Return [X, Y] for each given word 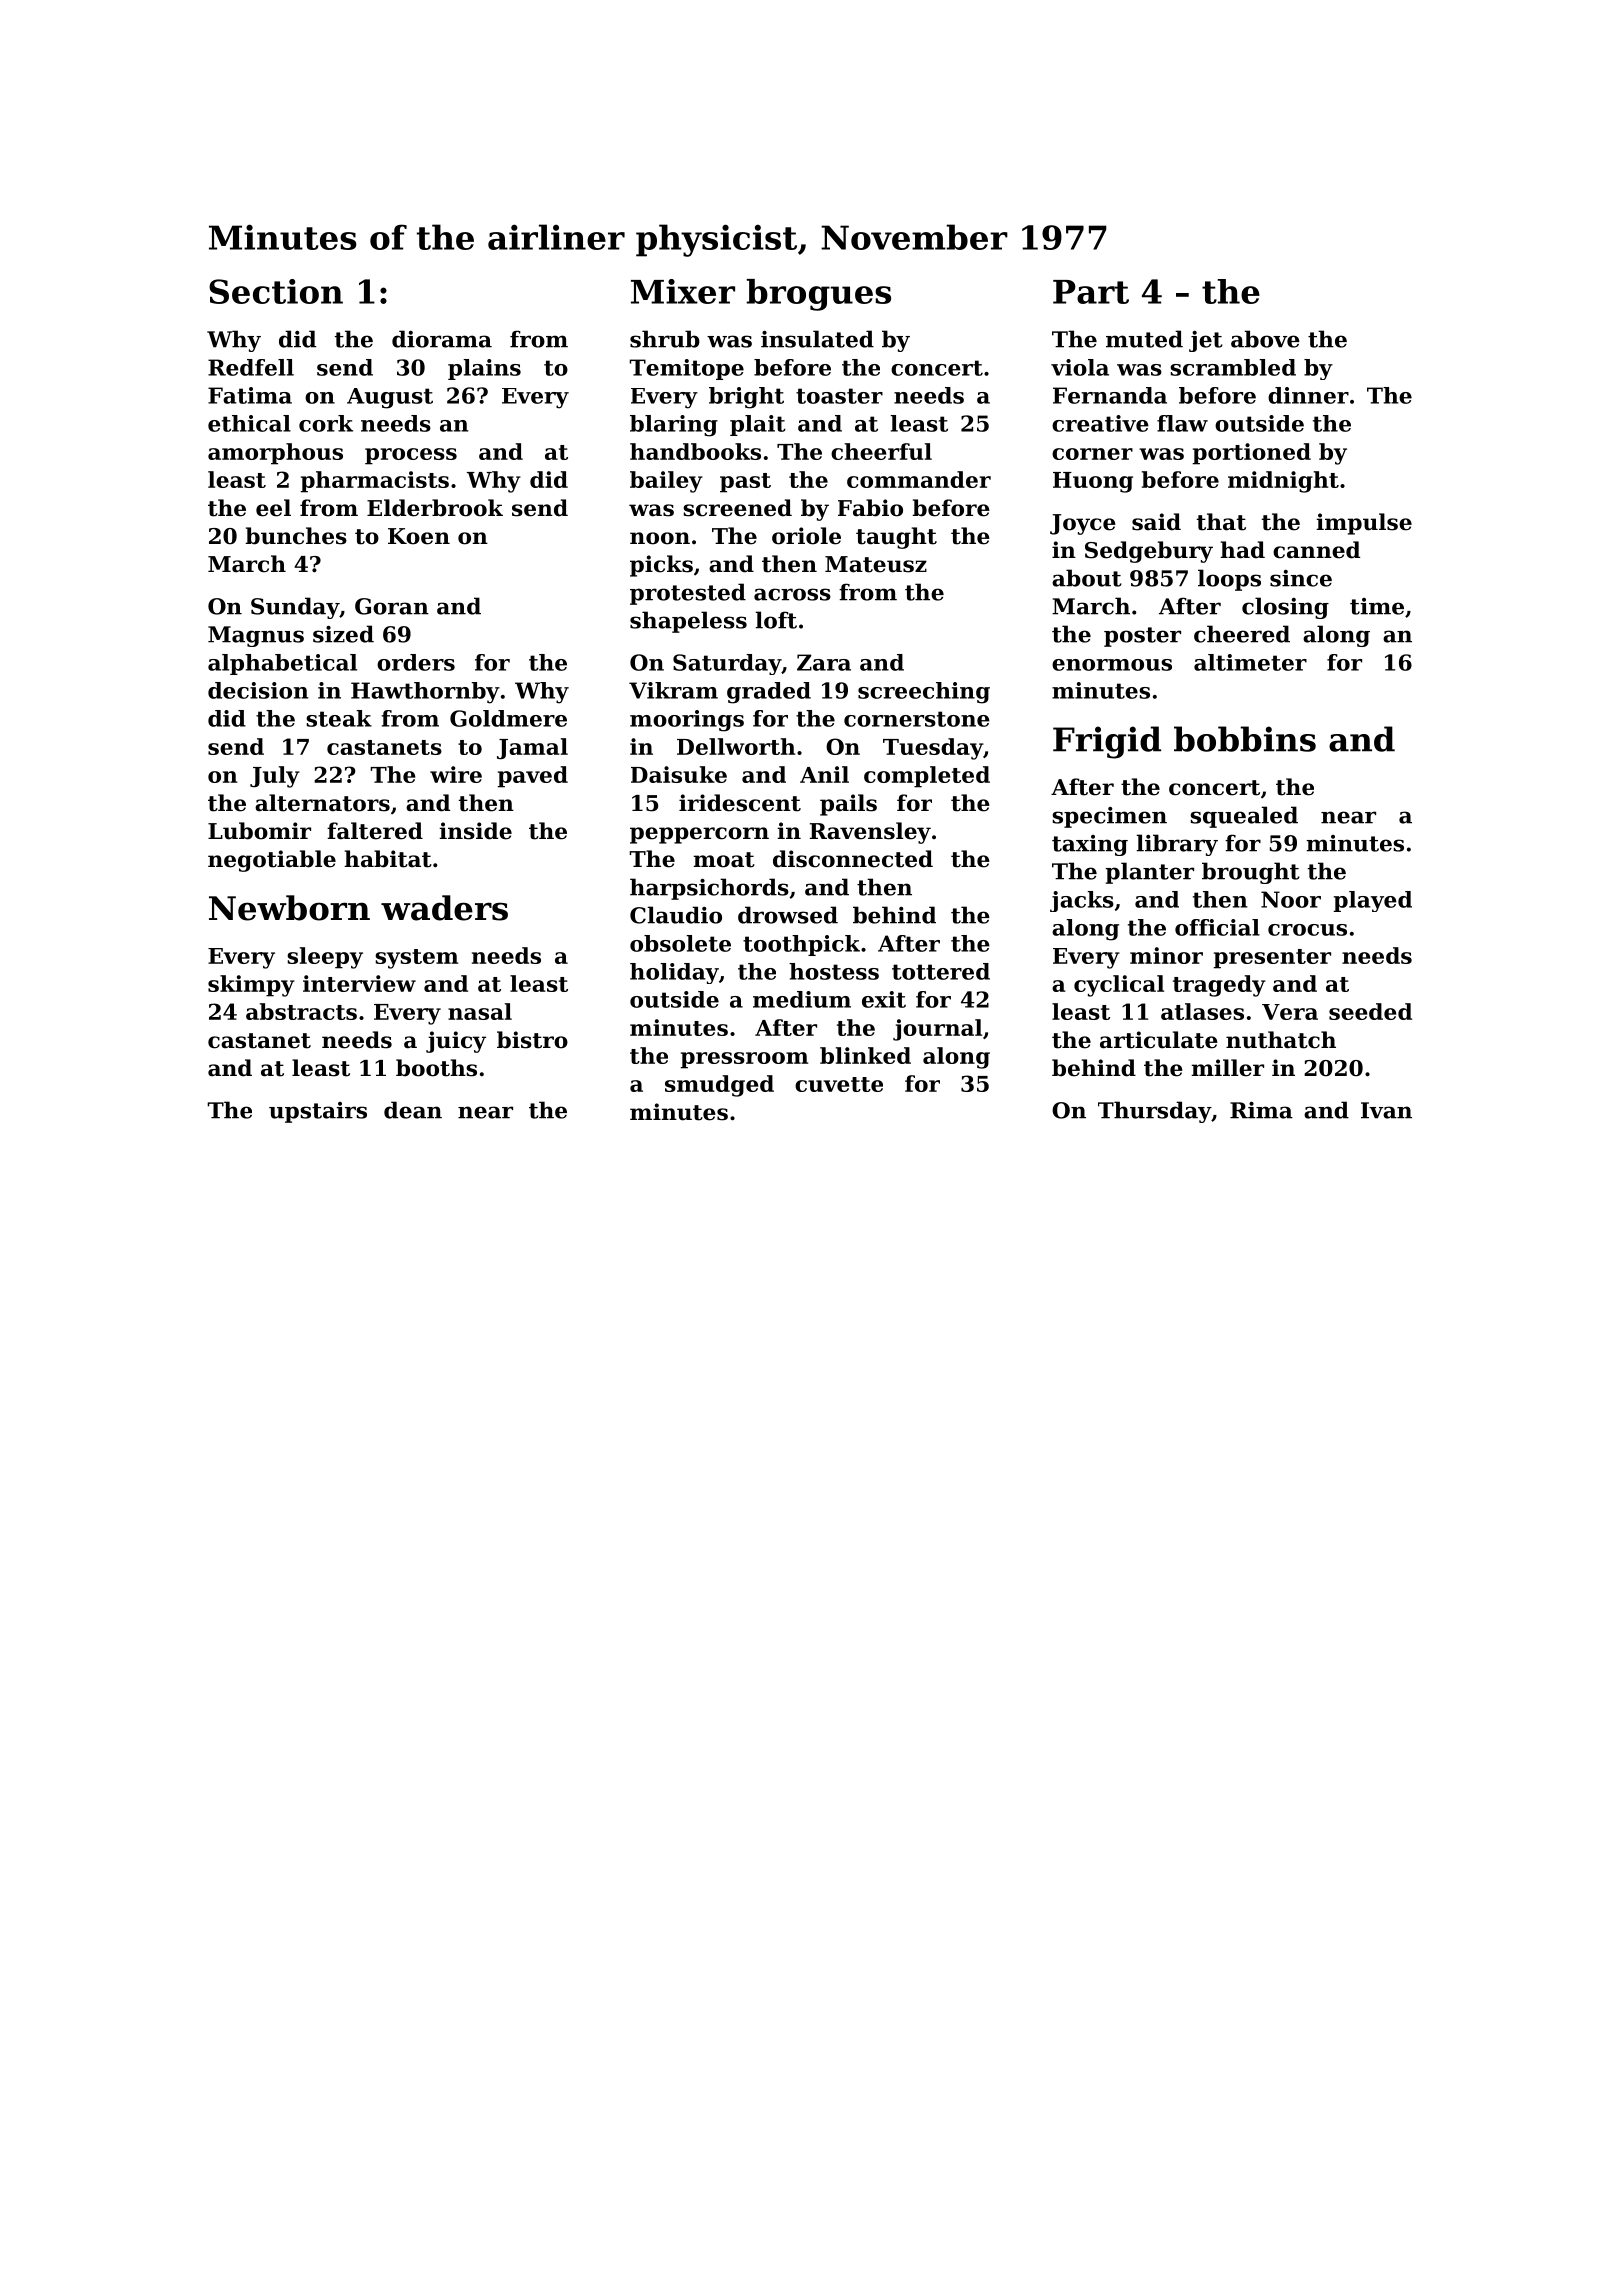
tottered [941, 971]
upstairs [318, 1112]
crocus [1307, 930]
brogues [818, 295]
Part [1091, 292]
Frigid [1107, 742]
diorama [442, 339]
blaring [674, 426]
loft [776, 620]
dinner [1308, 395]
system [416, 959]
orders [416, 662]
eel [273, 508]
